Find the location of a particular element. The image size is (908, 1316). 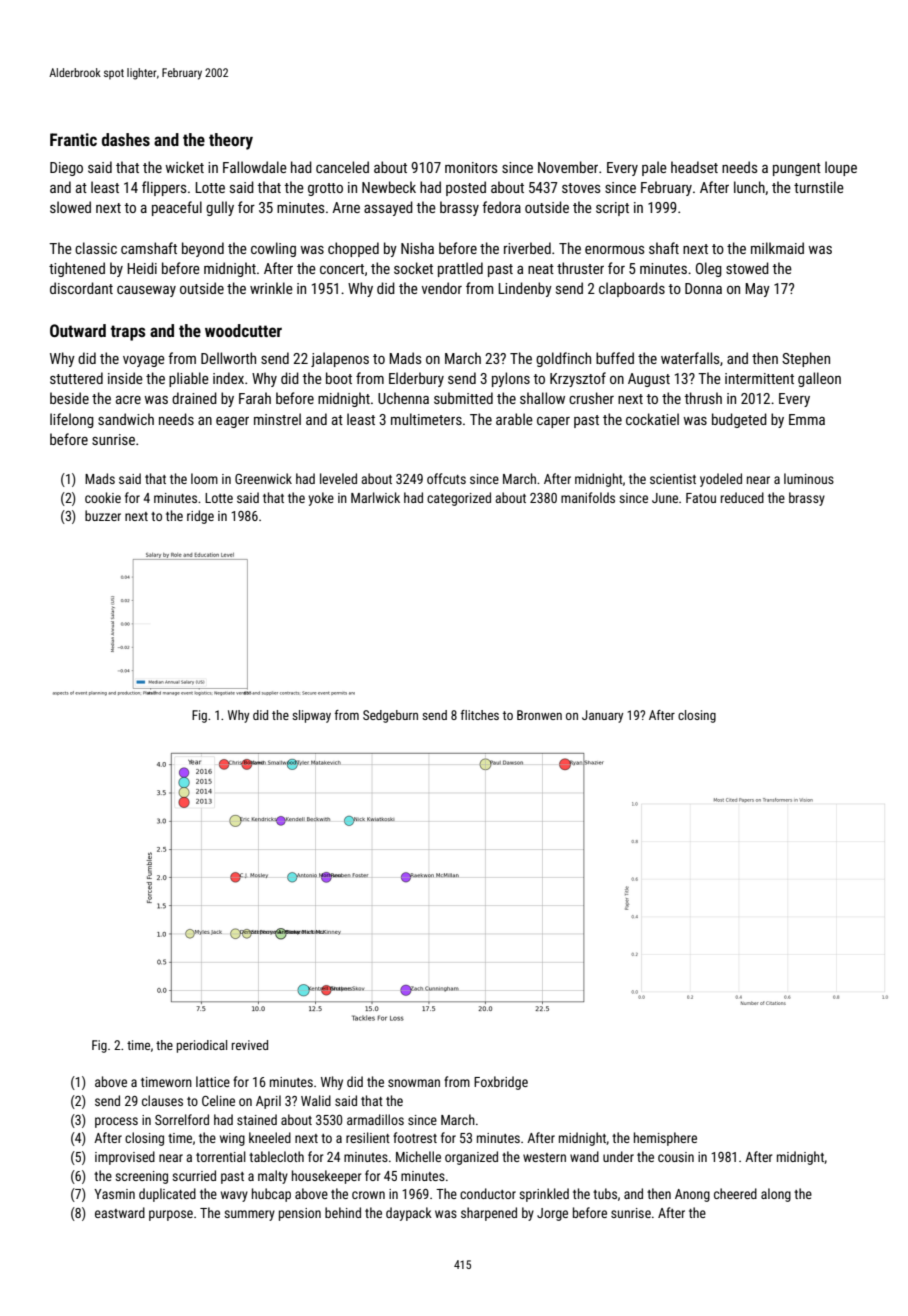

Fatou is located at coordinates (701, 498).
